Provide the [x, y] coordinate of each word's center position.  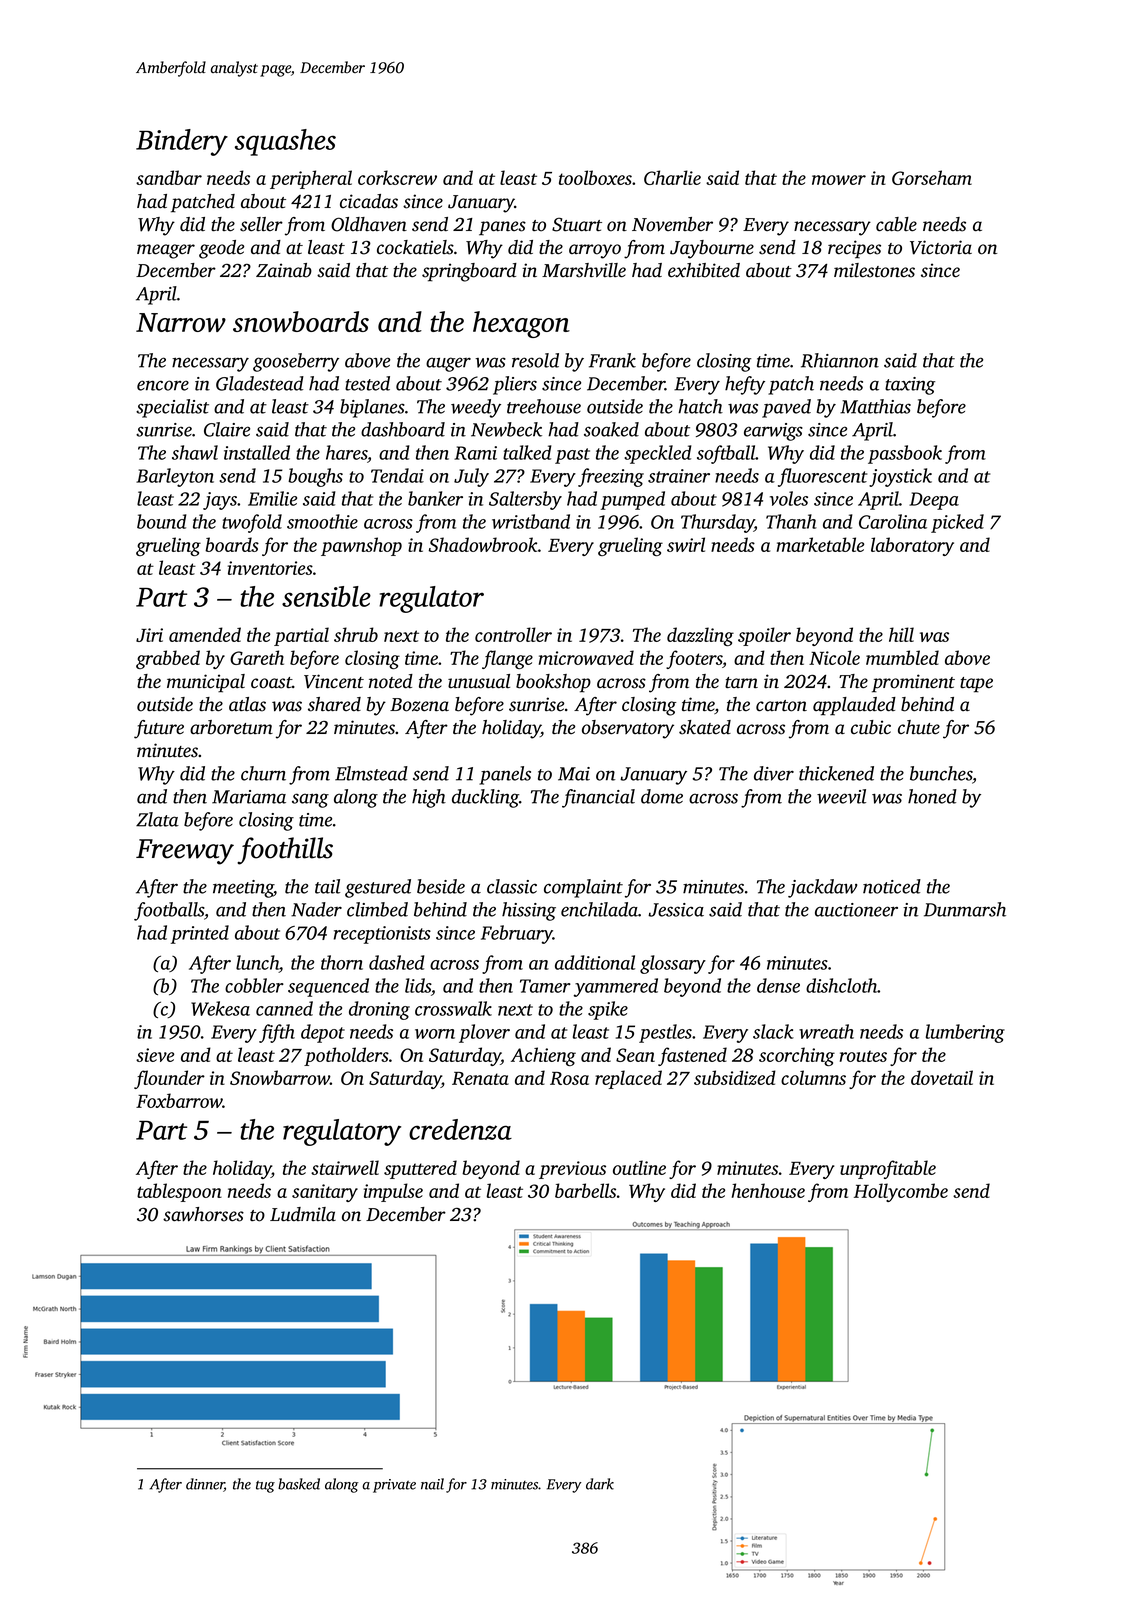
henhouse [768, 1190]
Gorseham [932, 177]
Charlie [672, 177]
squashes [285, 142]
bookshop [553, 683]
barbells [585, 1190]
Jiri [149, 635]
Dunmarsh [965, 909]
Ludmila [303, 1214]
